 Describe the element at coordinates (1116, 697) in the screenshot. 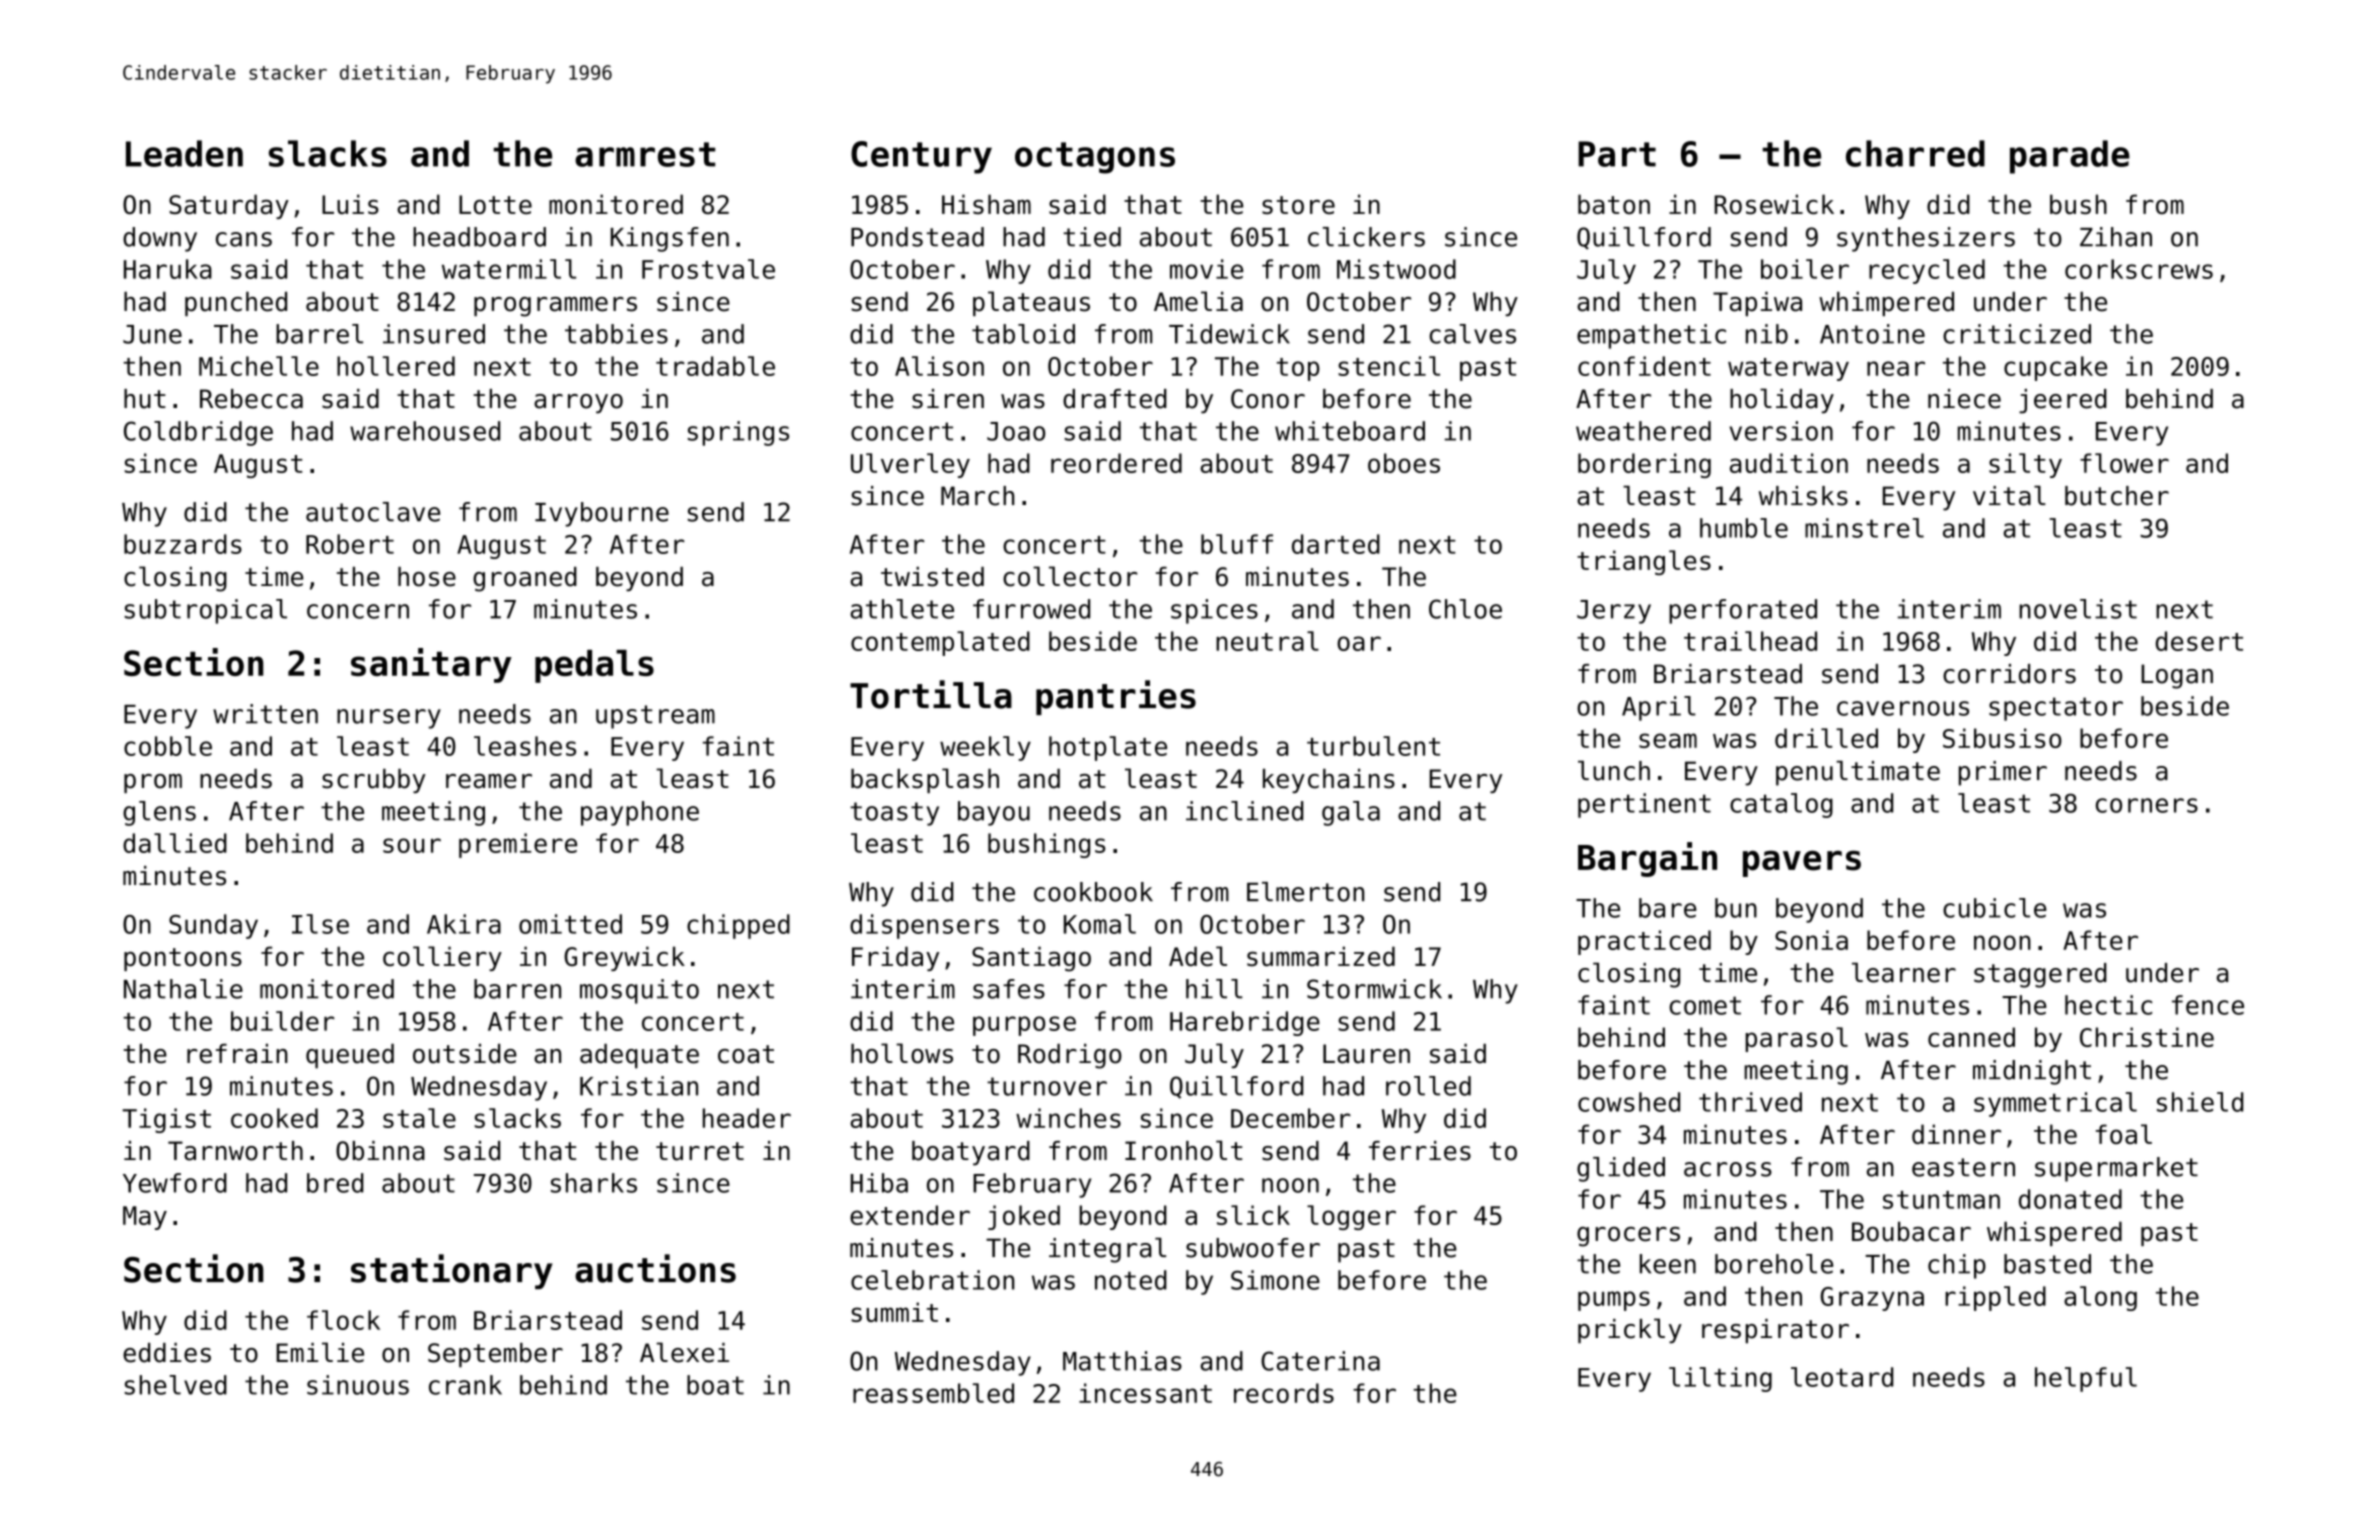

I see `pantries` at that location.
